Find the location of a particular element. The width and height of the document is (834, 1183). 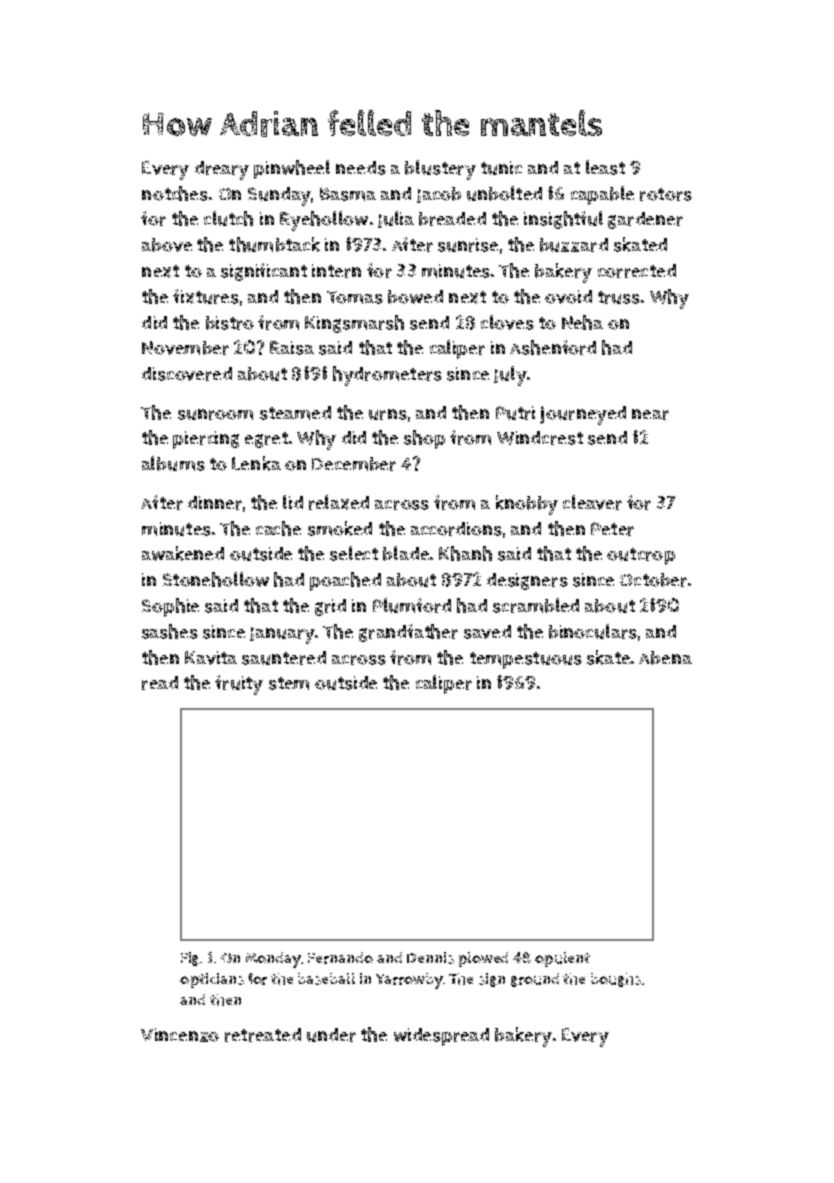

under is located at coordinates (331, 1035).
